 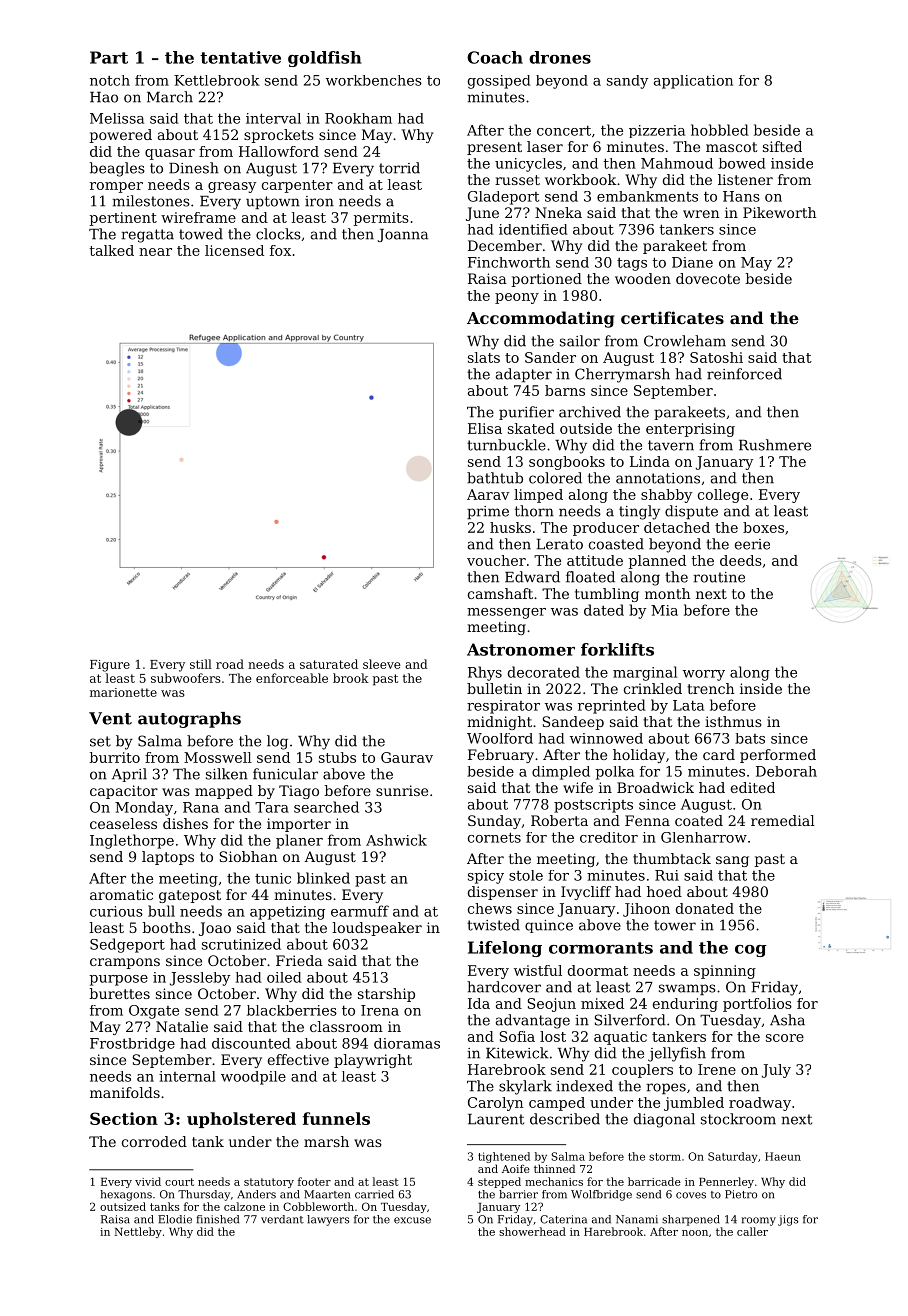 I want to click on stockroom, so click(x=738, y=1119).
